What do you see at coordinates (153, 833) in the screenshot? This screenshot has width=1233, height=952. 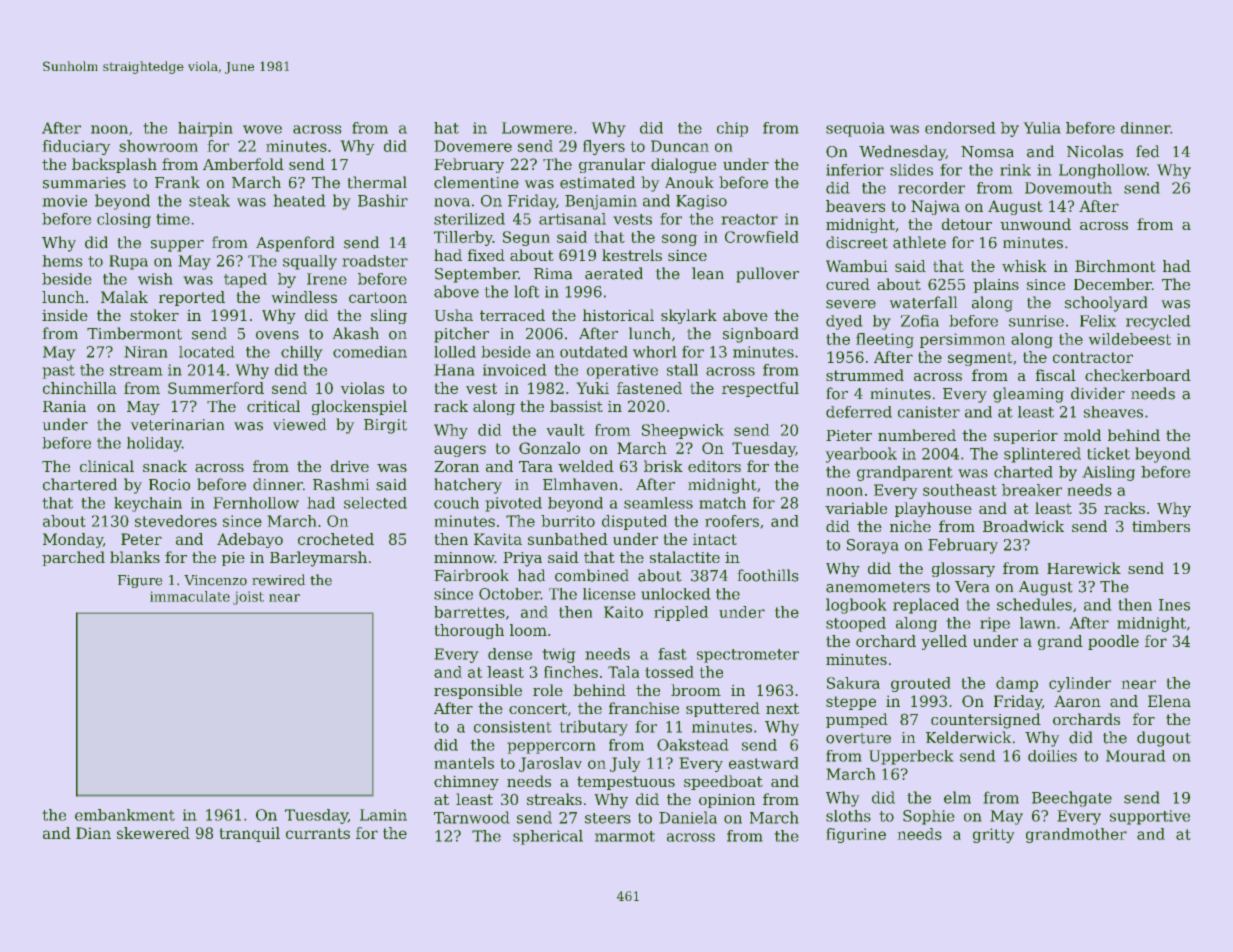 I see `skewered` at bounding box center [153, 833].
